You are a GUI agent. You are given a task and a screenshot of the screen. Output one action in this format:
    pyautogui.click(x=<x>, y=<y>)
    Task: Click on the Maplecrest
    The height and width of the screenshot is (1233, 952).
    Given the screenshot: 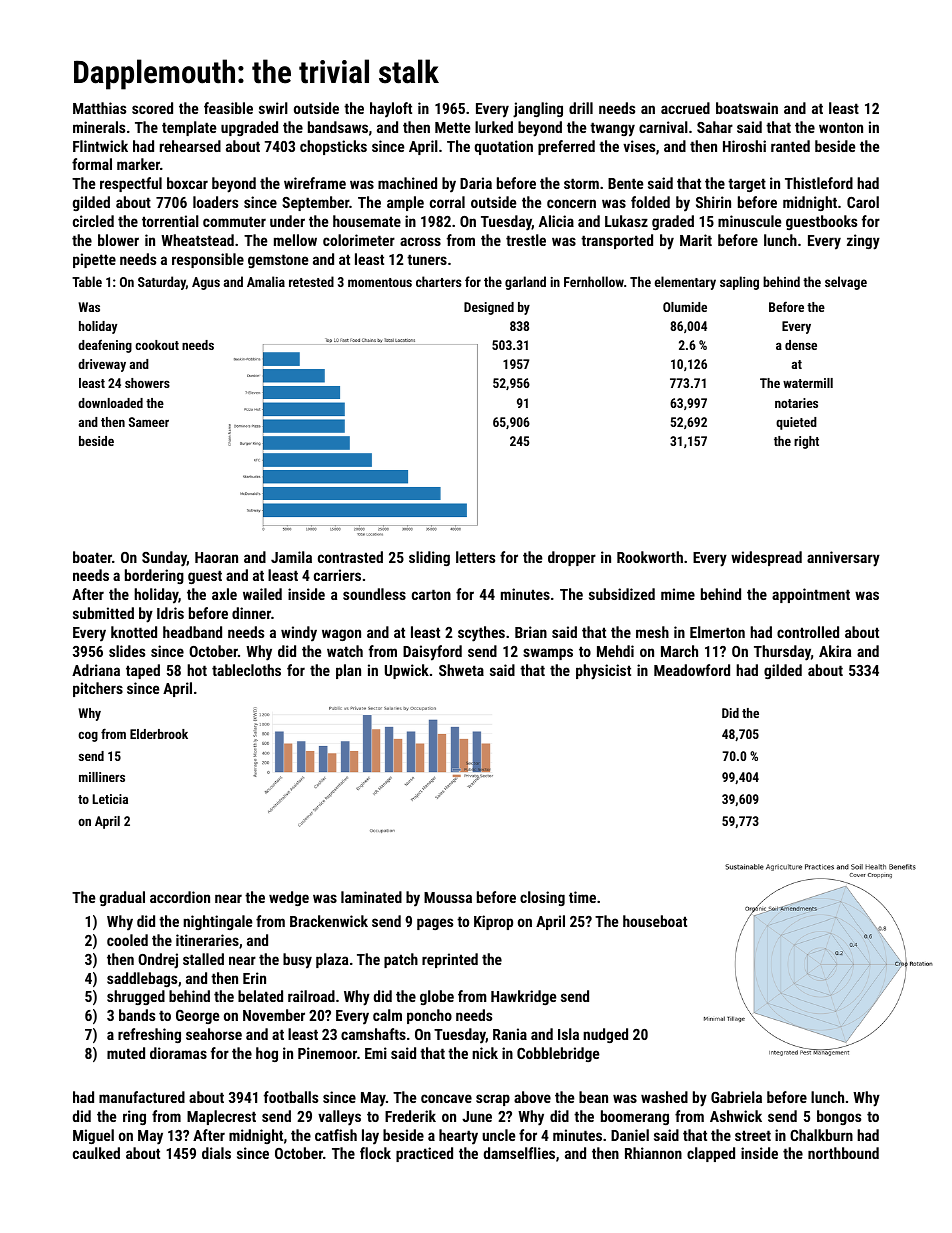 What is the action you would take?
    pyautogui.click(x=221, y=1117)
